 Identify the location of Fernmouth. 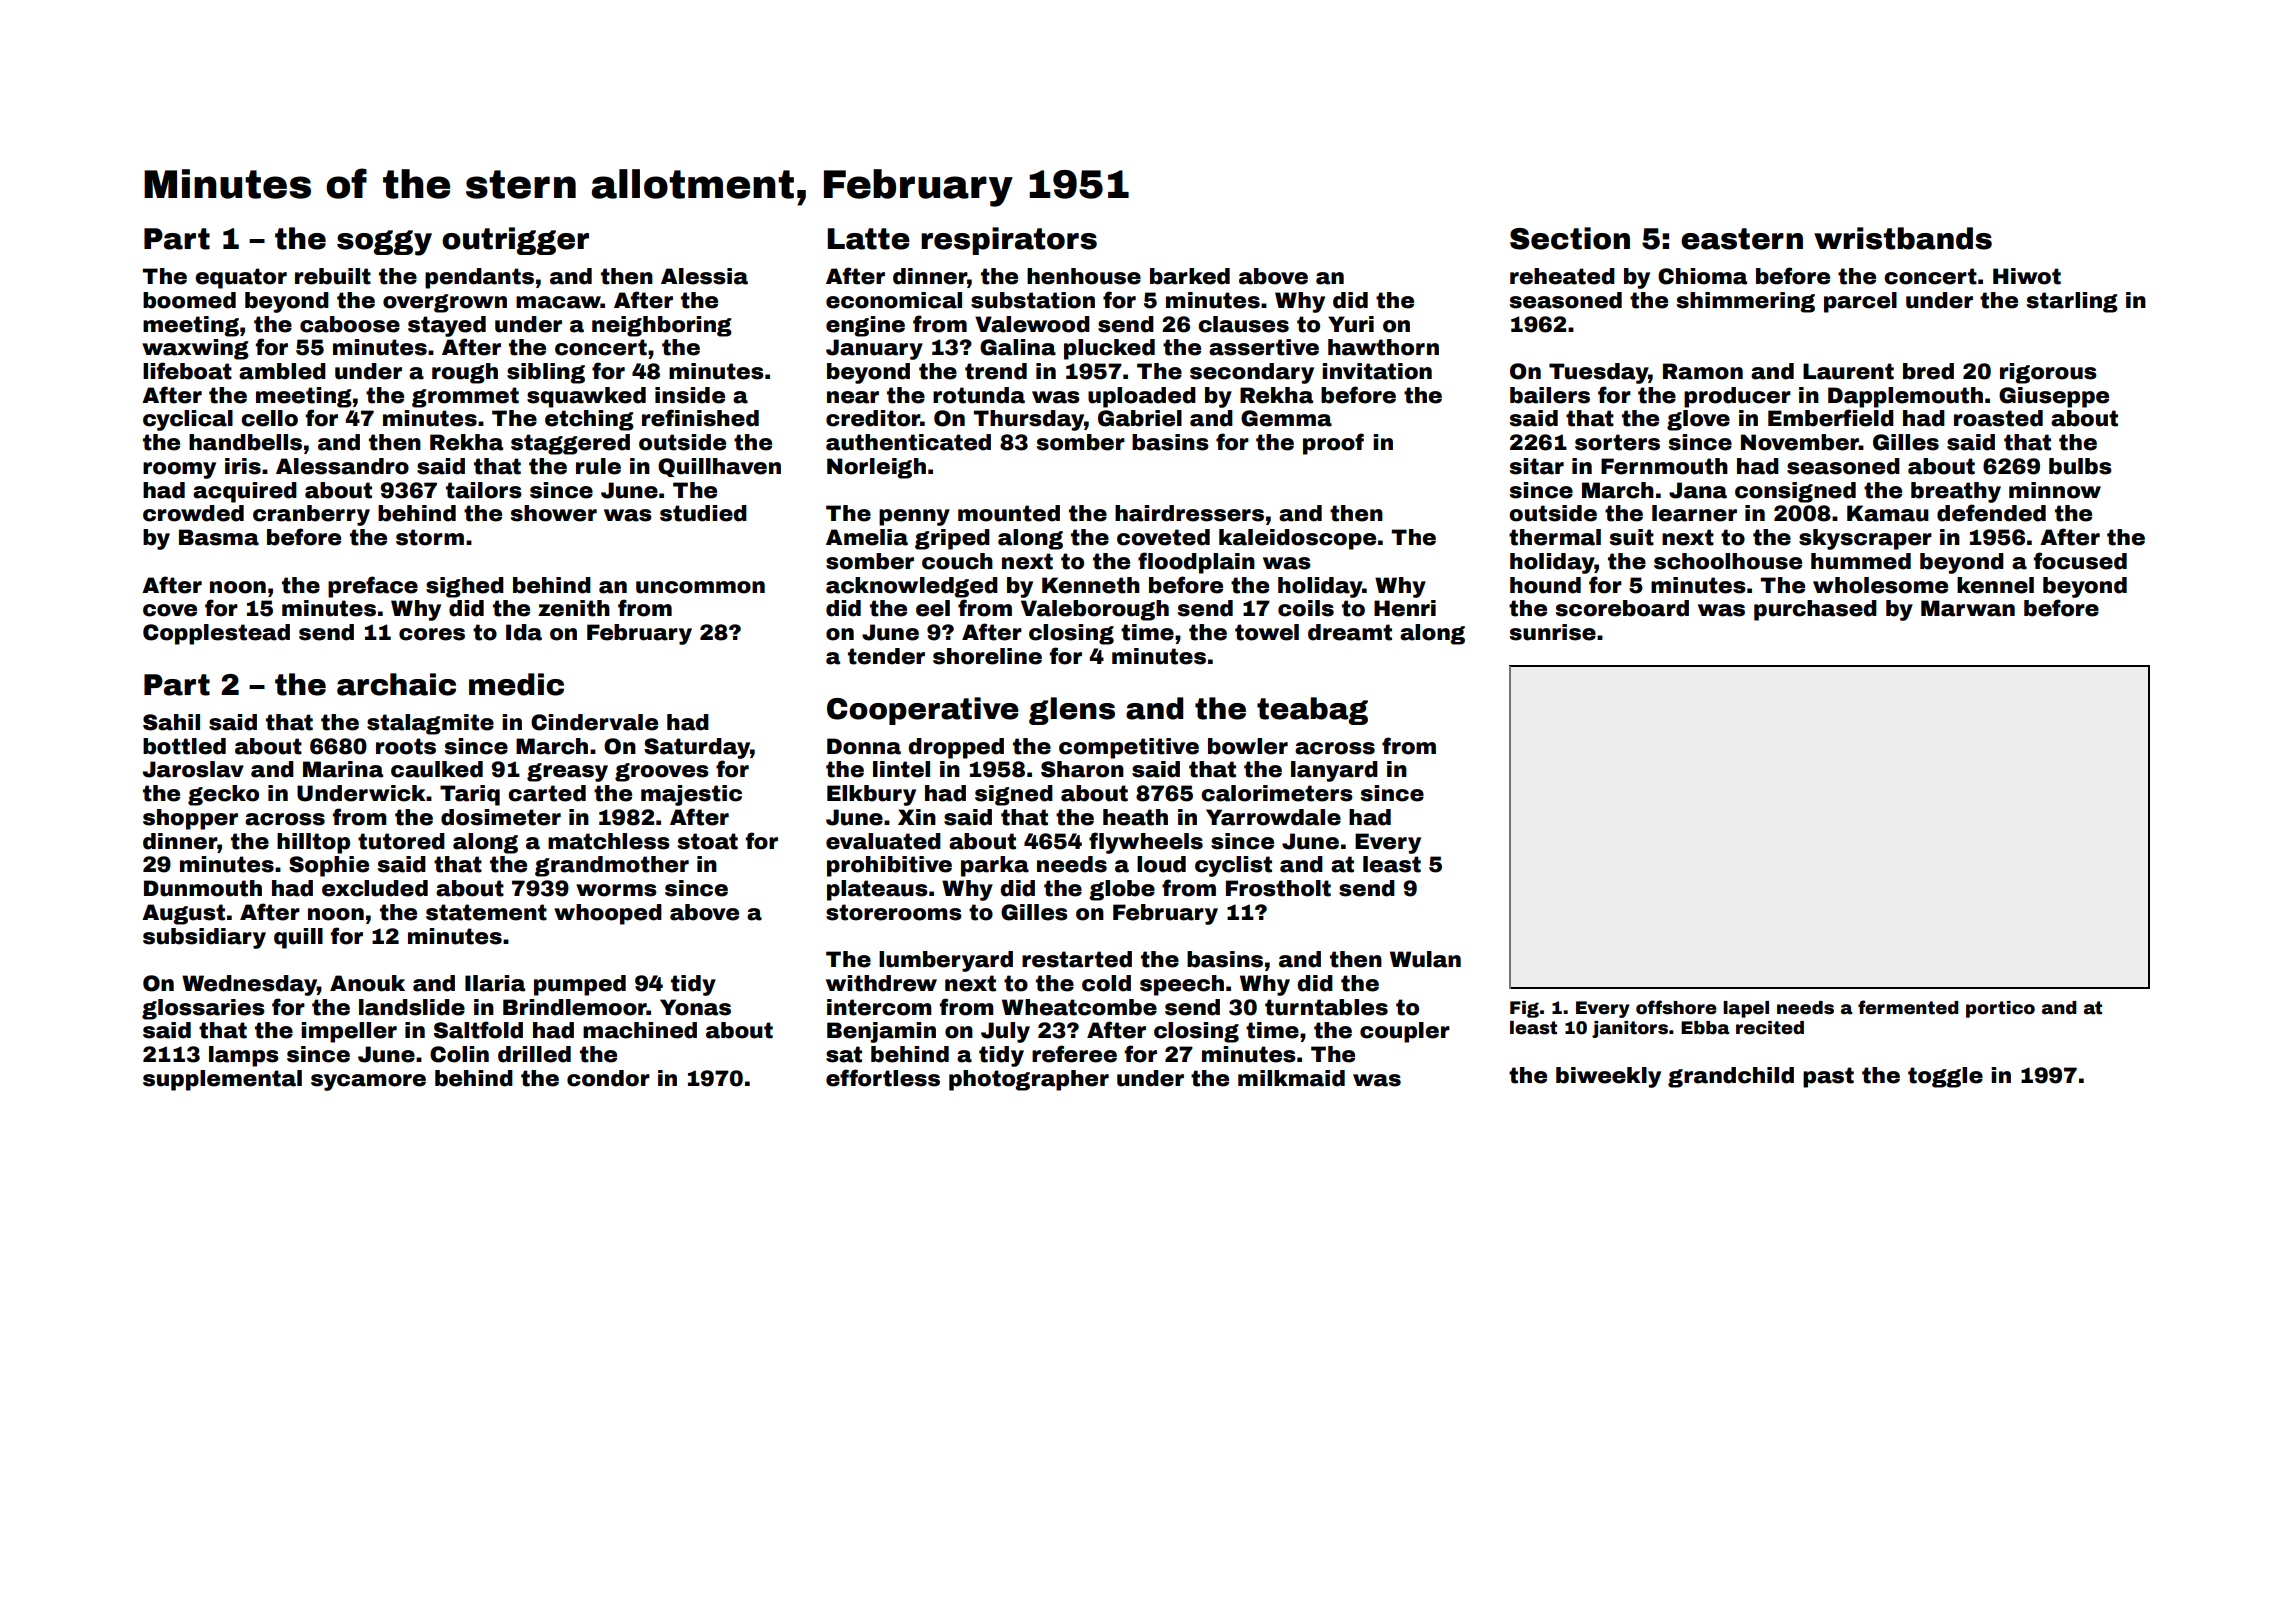
(1664, 466).
